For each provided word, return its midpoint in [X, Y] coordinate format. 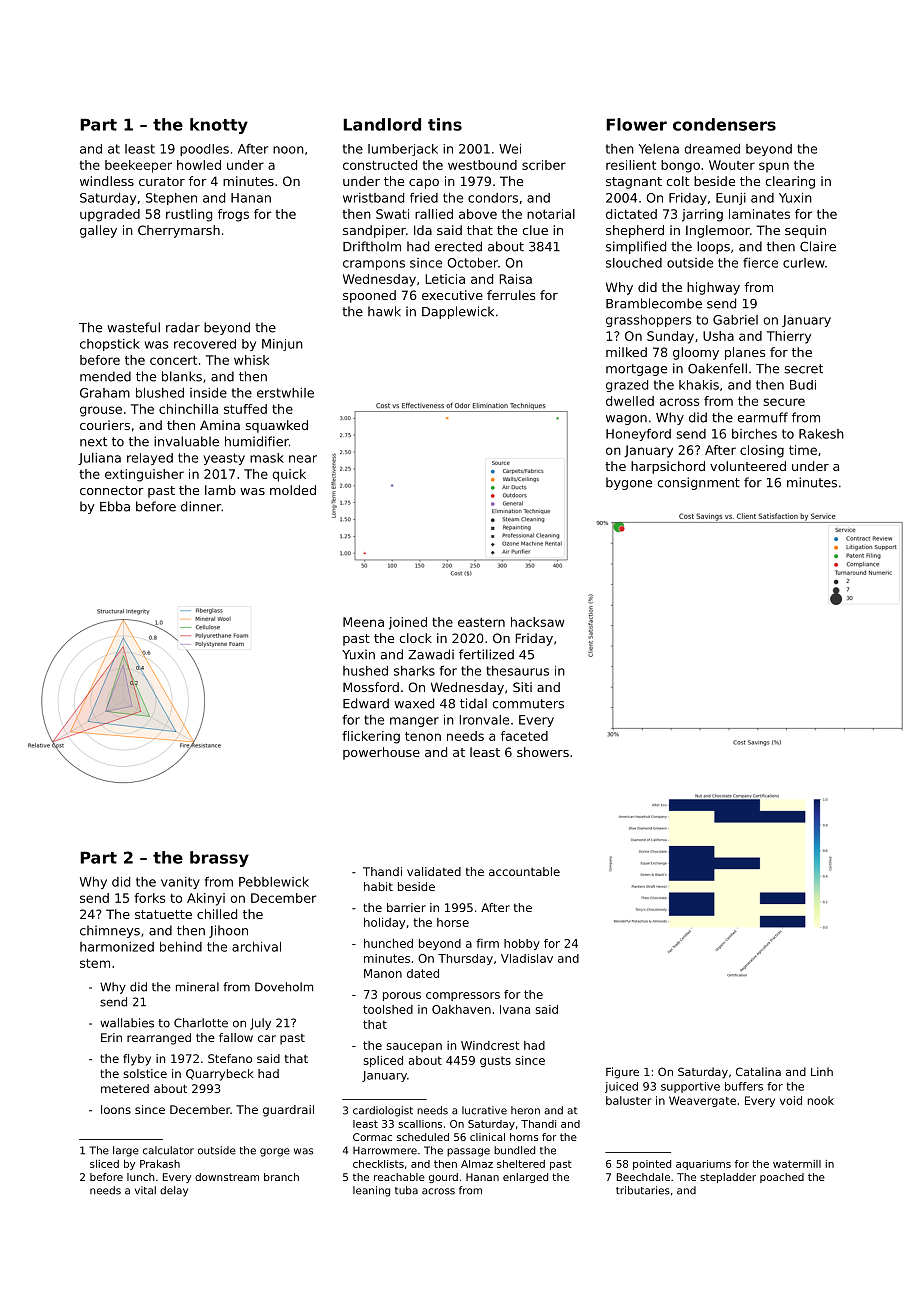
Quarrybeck [220, 1075]
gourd [443, 1178]
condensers [724, 124]
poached [782, 1178]
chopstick [110, 345]
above [478, 214]
